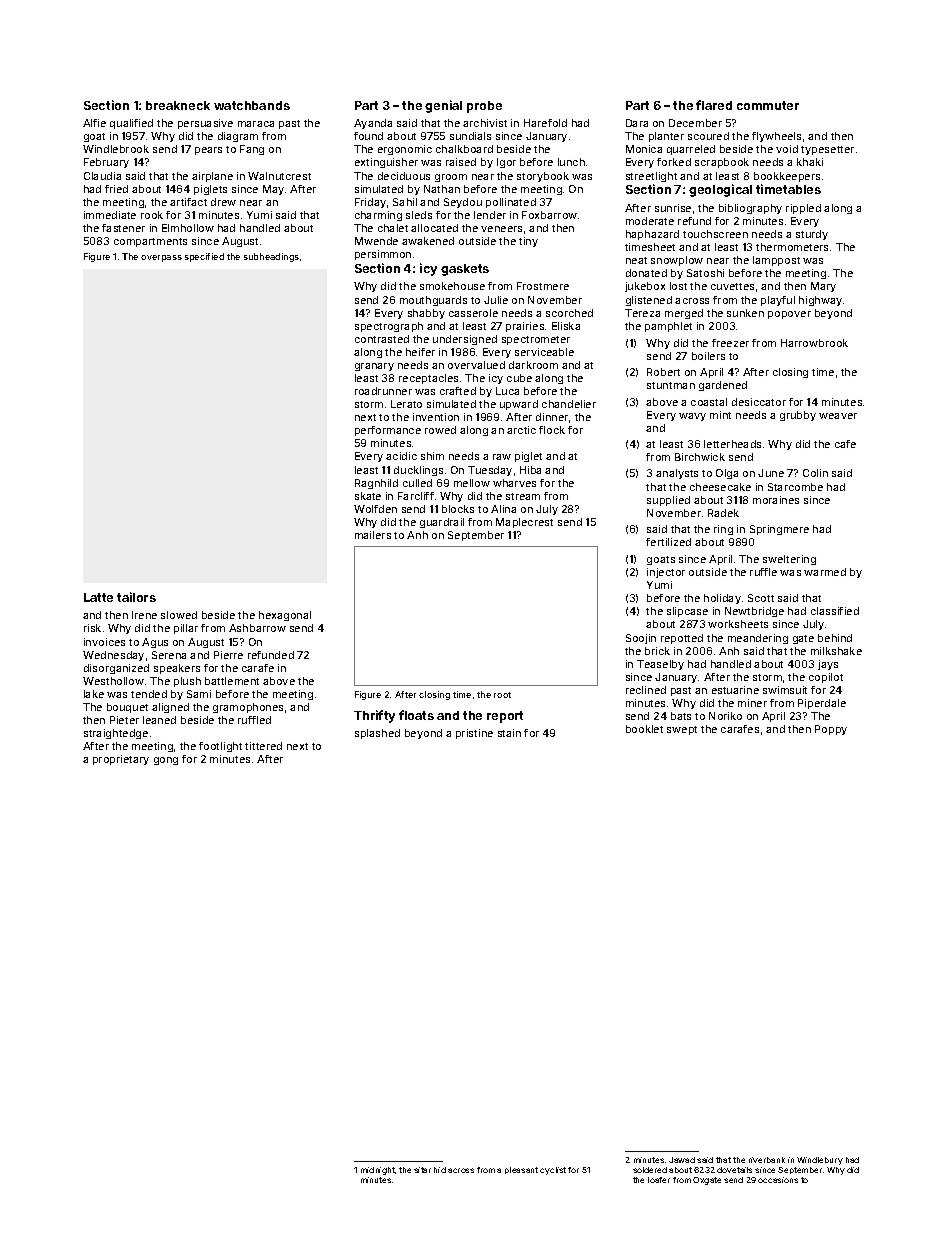 The height and width of the screenshot is (1233, 952). What do you see at coordinates (378, 1171) in the screenshot?
I see `midnight` at bounding box center [378, 1171].
